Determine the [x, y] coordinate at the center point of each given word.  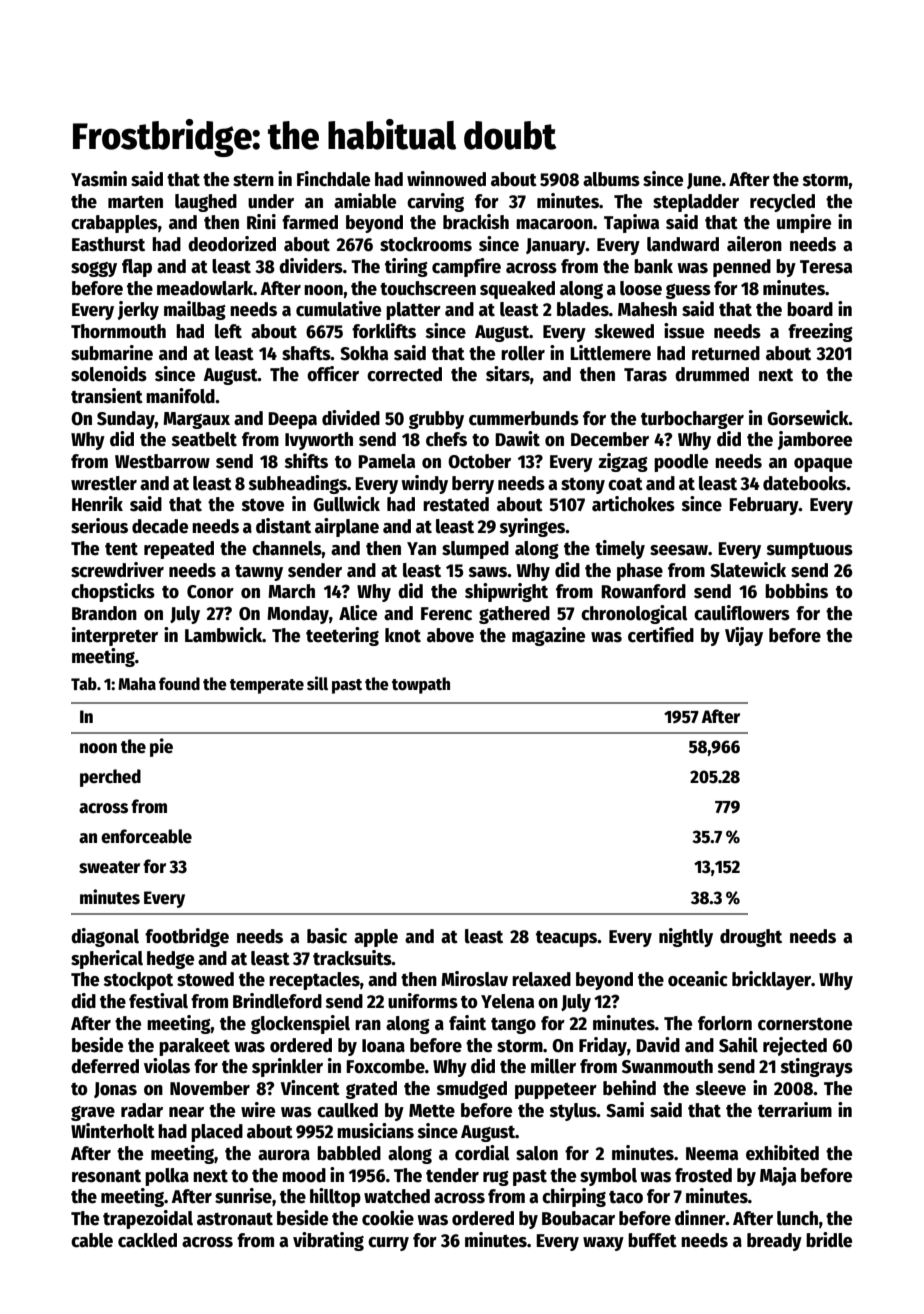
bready [774, 1242]
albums [611, 179]
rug [496, 1178]
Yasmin [99, 179]
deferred [105, 1066]
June [704, 181]
